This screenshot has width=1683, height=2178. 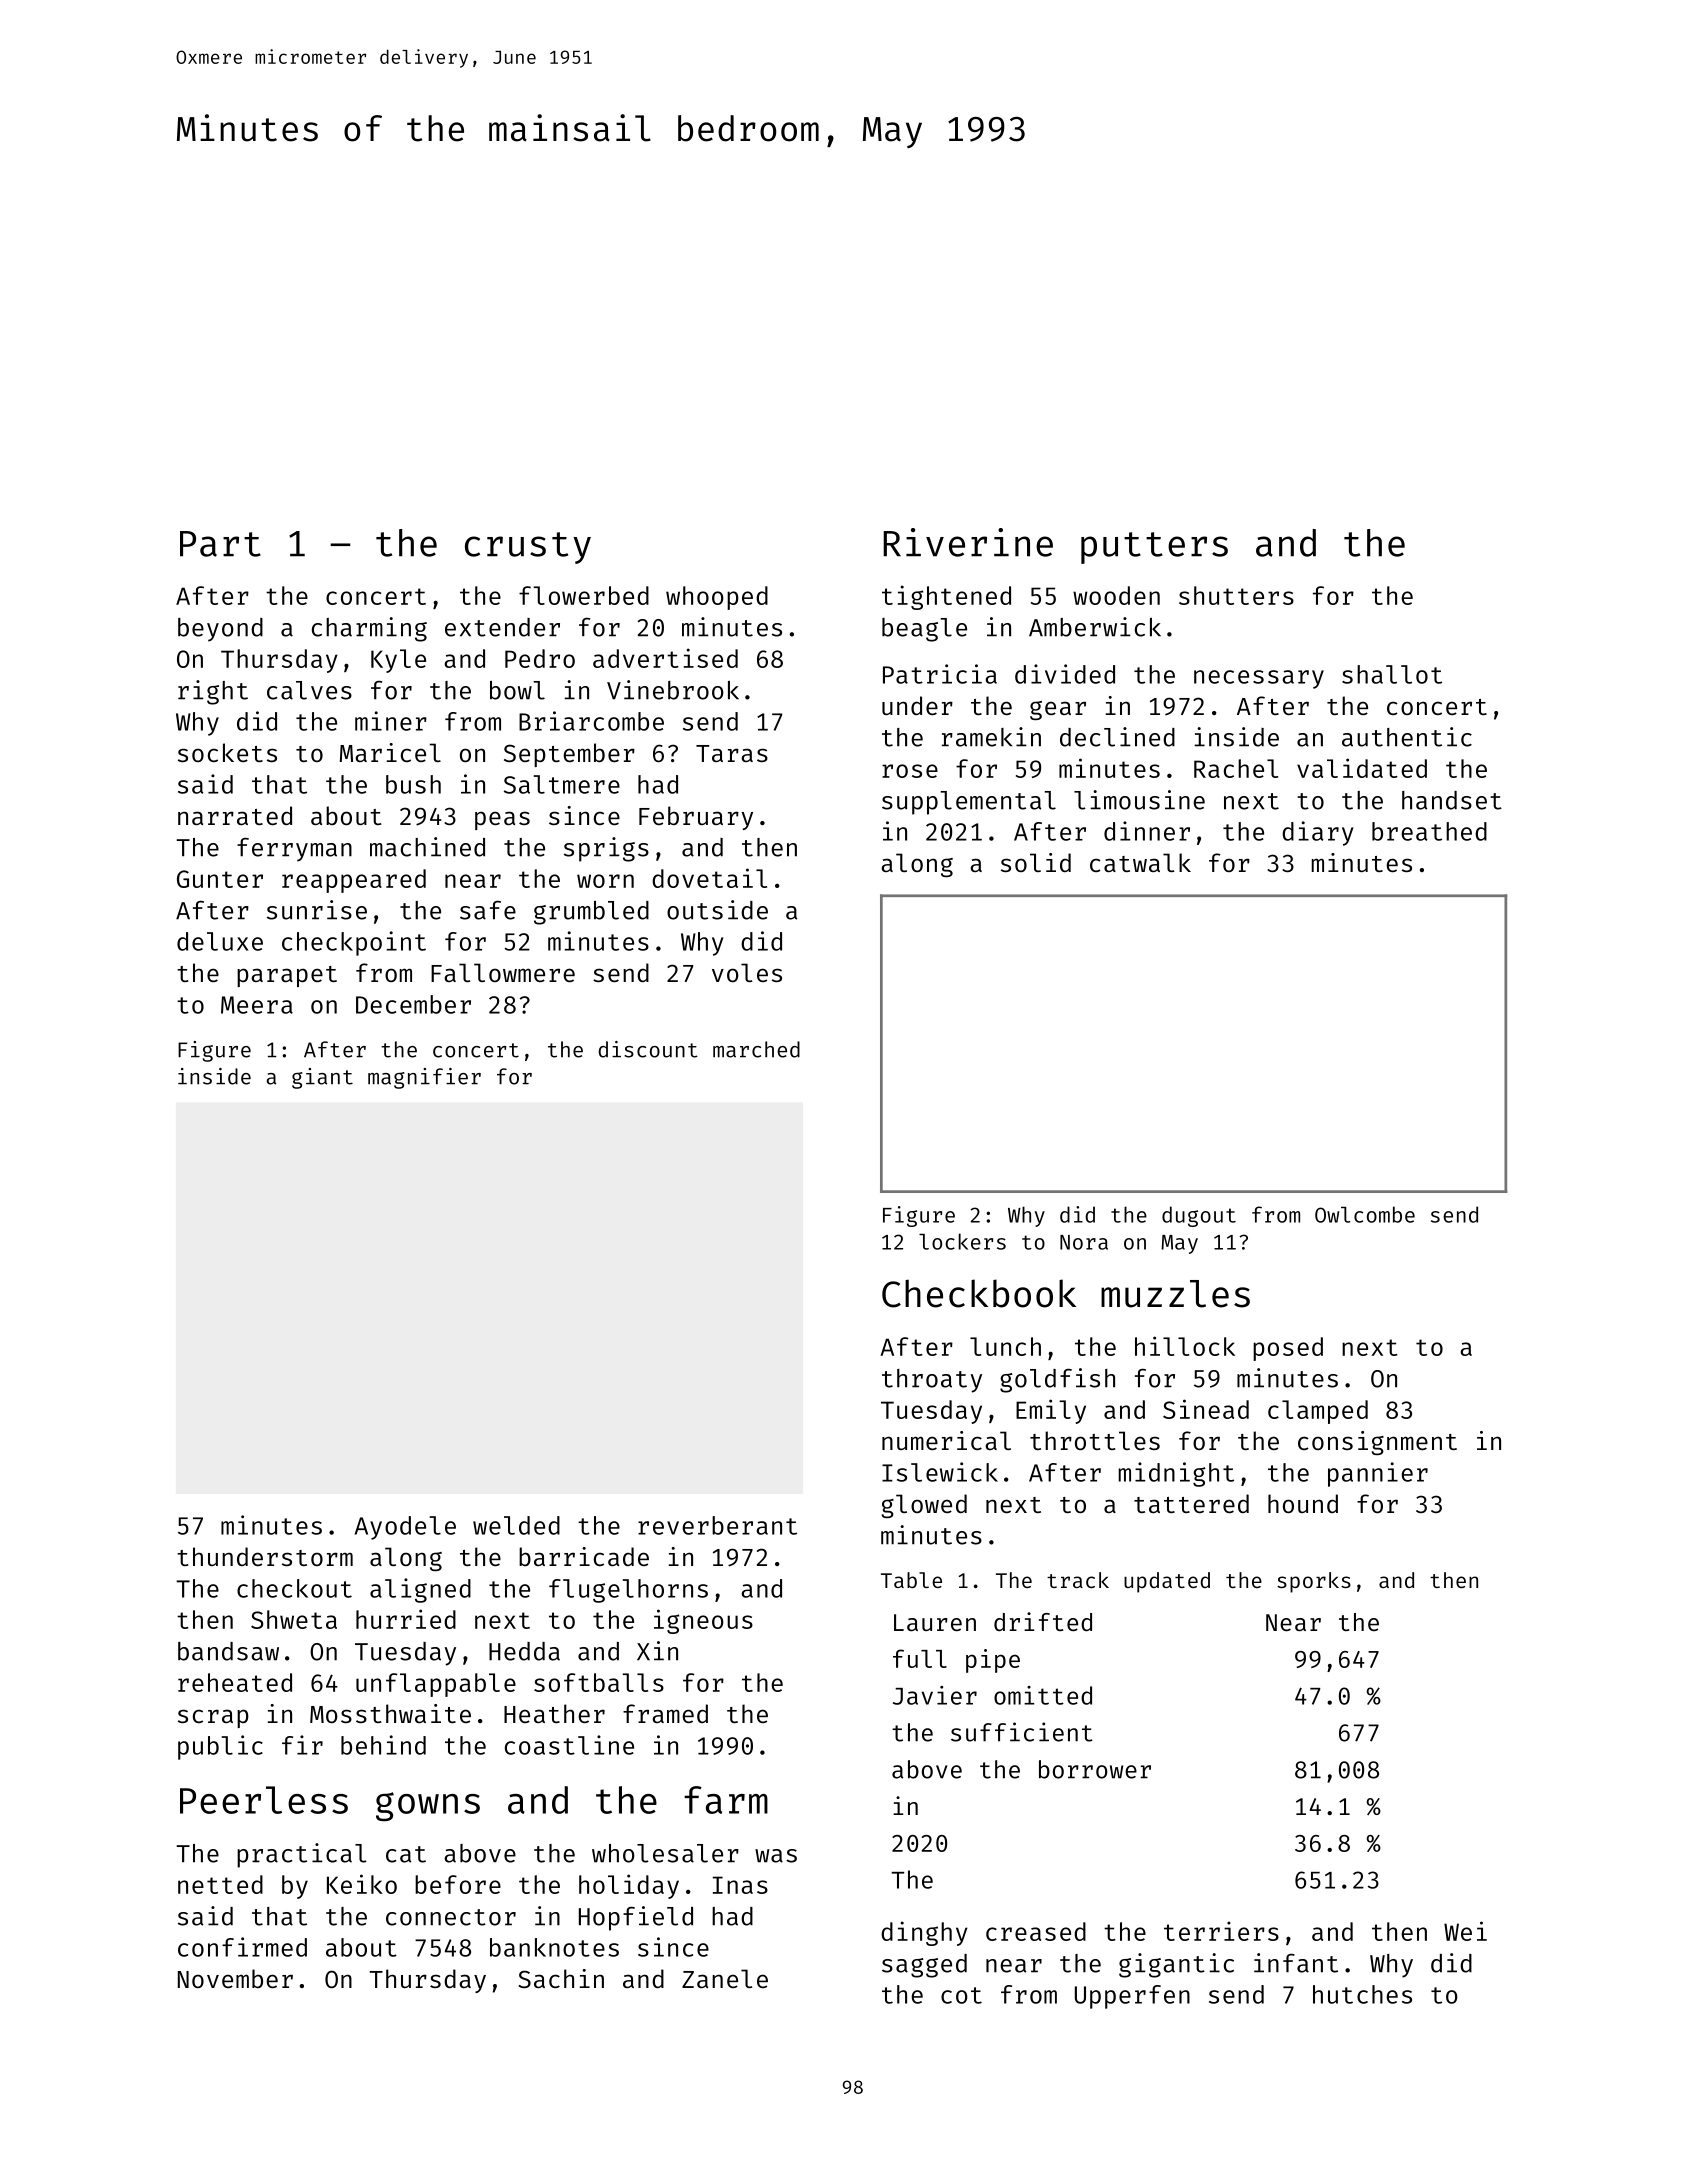 I want to click on Zanele, so click(x=725, y=1978).
